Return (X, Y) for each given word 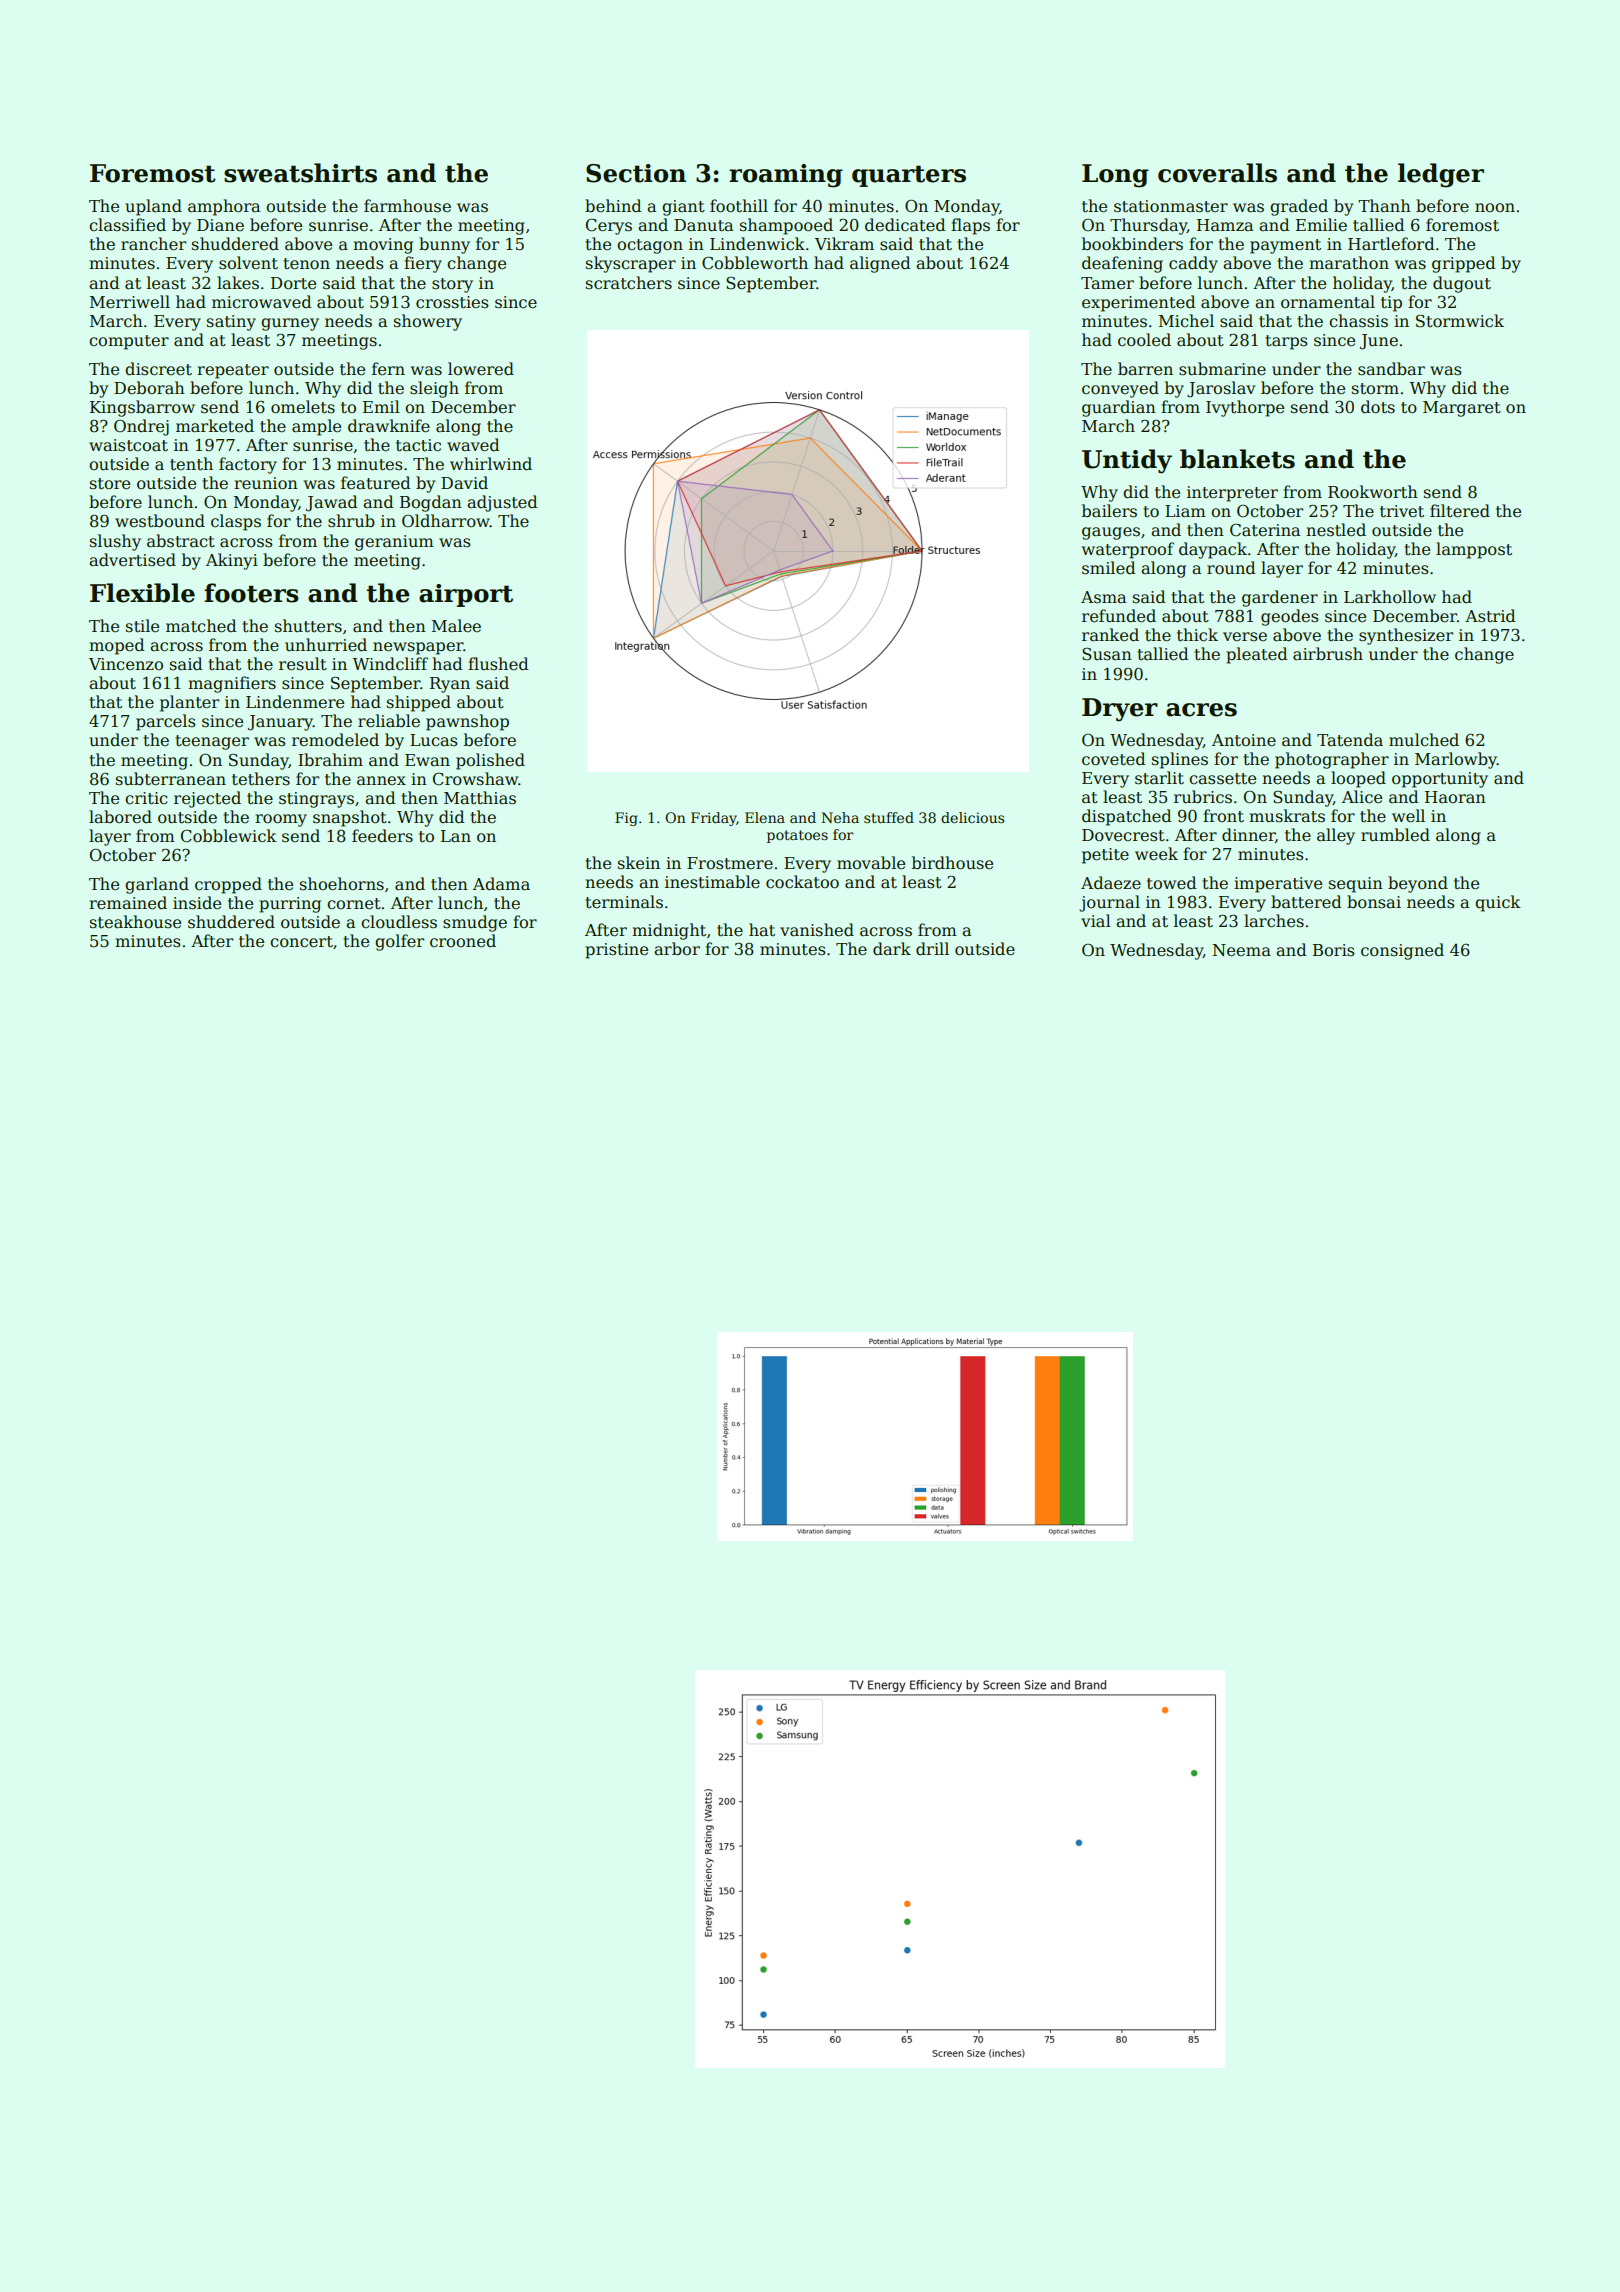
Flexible (142, 593)
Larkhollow (1390, 596)
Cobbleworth (755, 263)
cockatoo (802, 882)
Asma (1103, 597)
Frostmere (730, 863)
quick (1498, 903)
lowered (481, 369)
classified (127, 225)
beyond (1418, 884)
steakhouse (135, 922)
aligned (880, 264)
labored (120, 816)
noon (1495, 207)
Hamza (1225, 225)
